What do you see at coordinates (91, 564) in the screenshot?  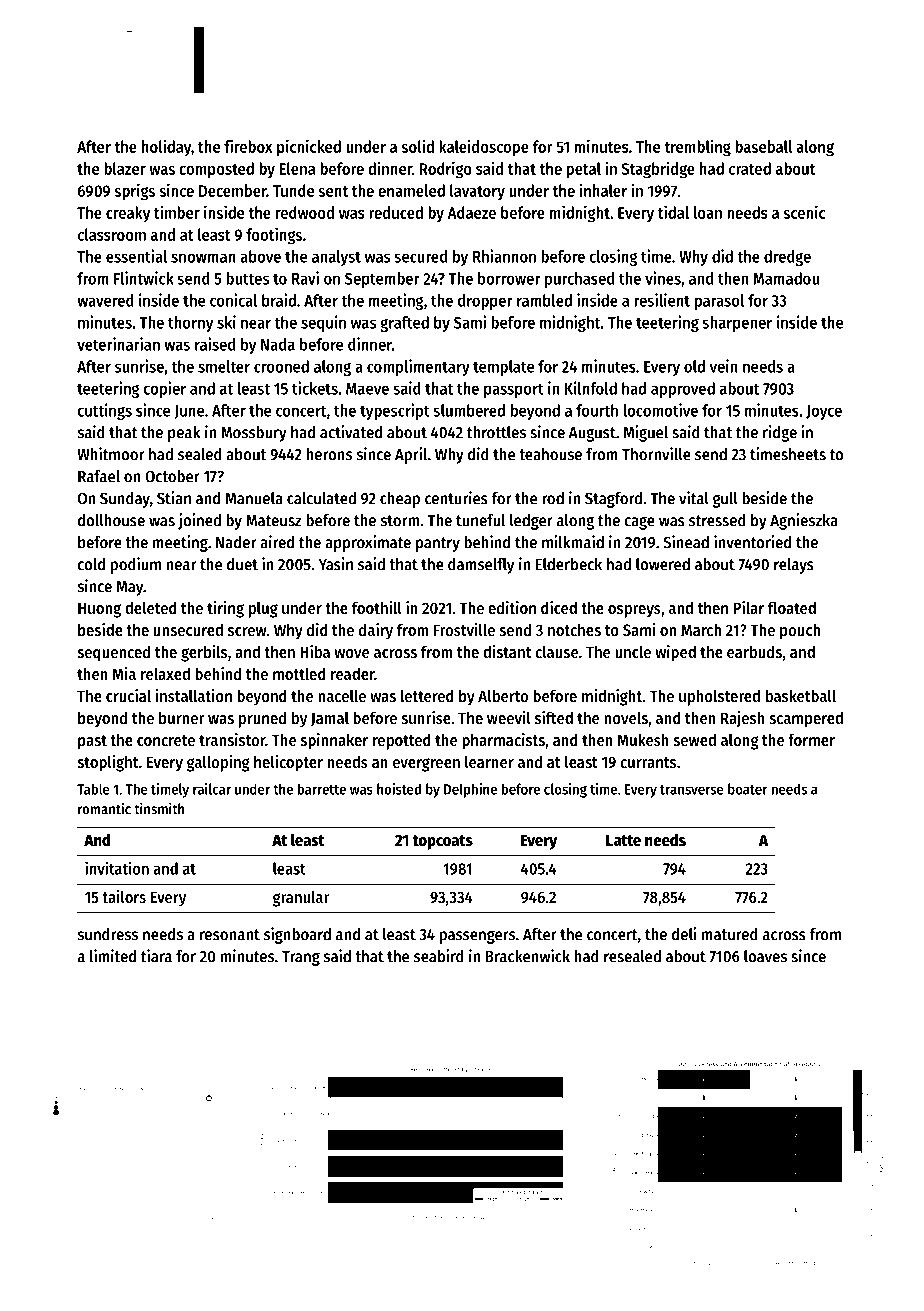 I see `cold` at bounding box center [91, 564].
